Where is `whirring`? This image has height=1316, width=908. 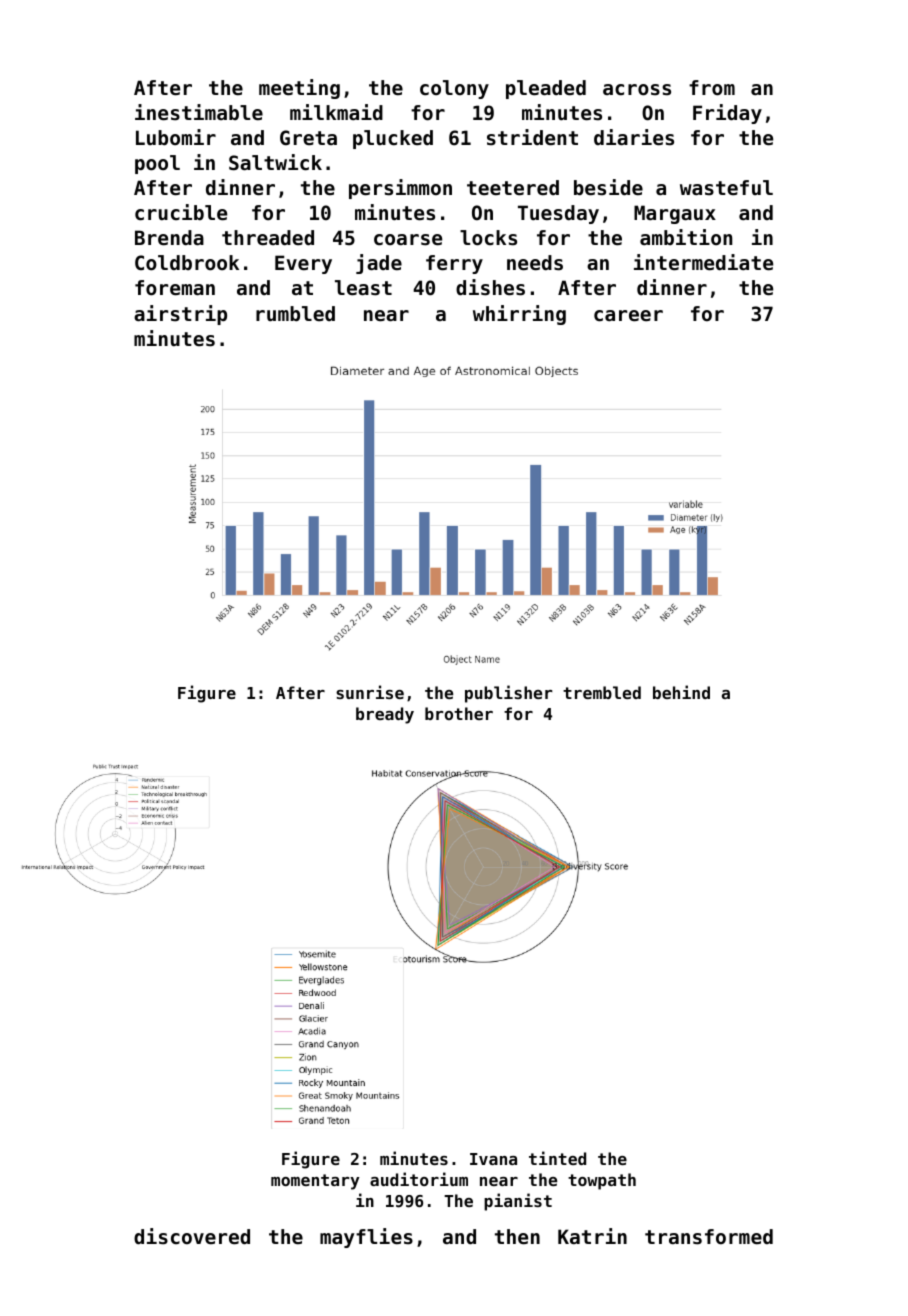 whirring is located at coordinates (519, 315).
